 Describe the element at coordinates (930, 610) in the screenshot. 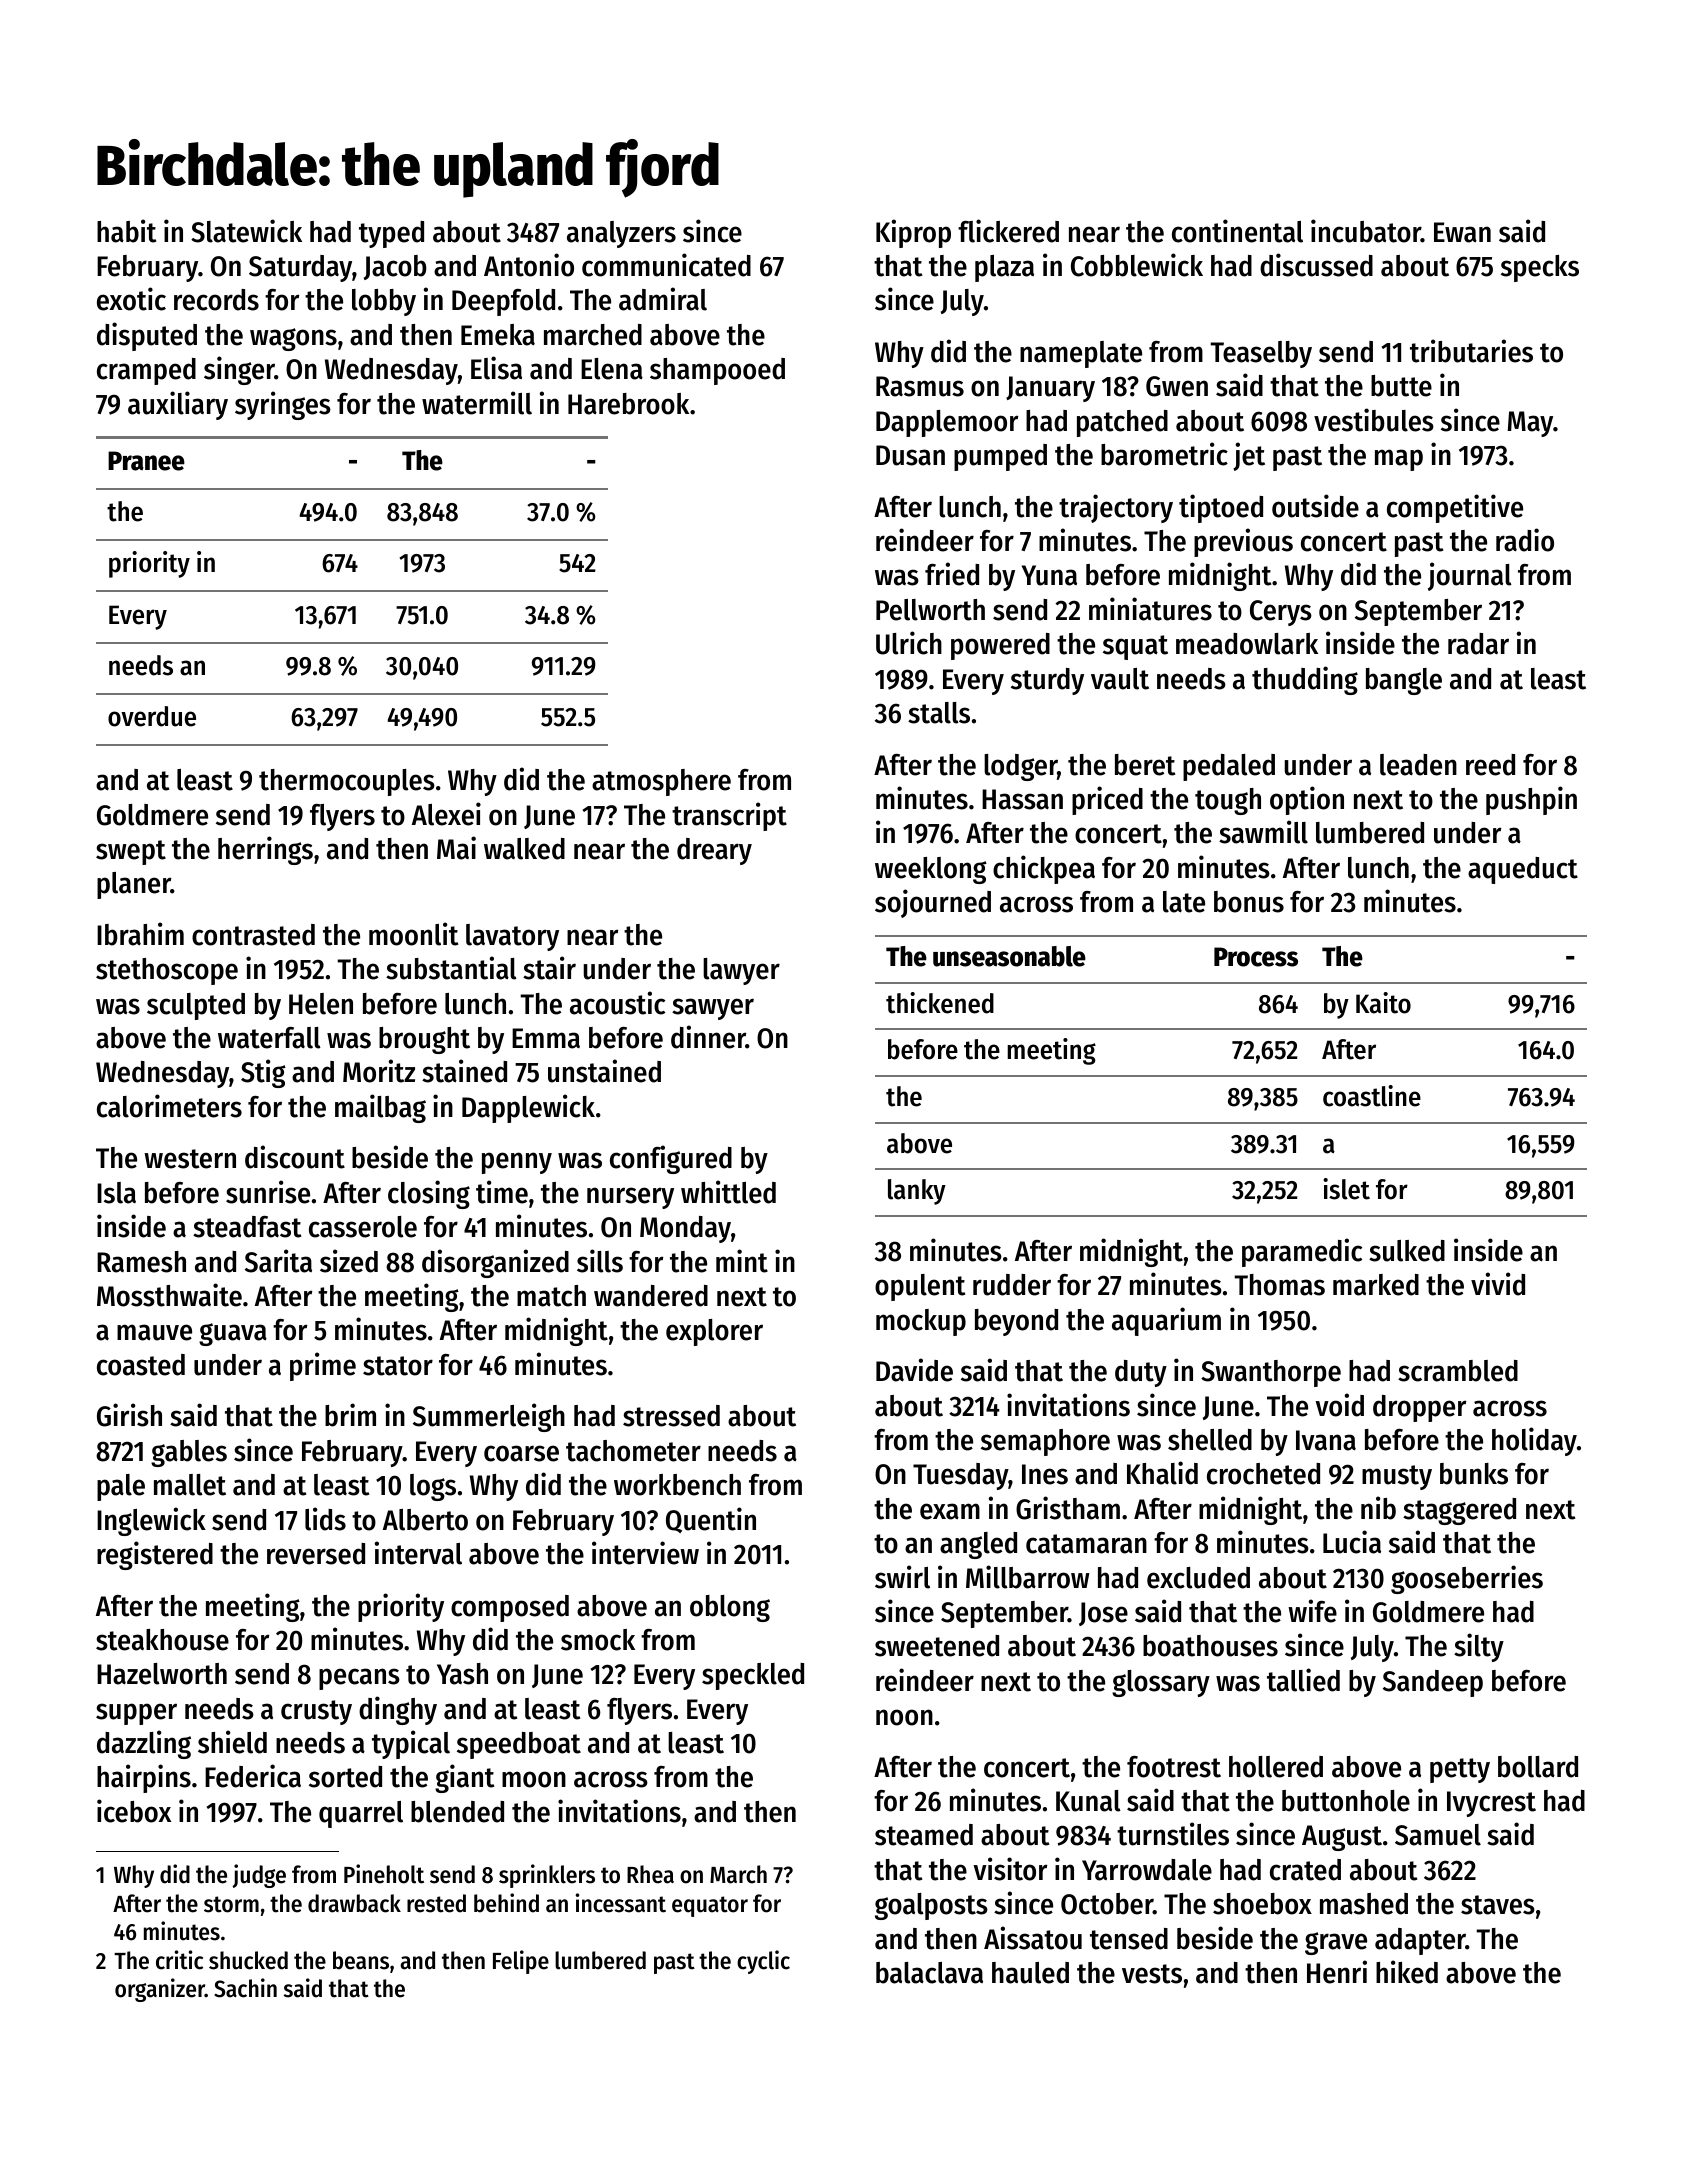

I see `Pellworth` at that location.
